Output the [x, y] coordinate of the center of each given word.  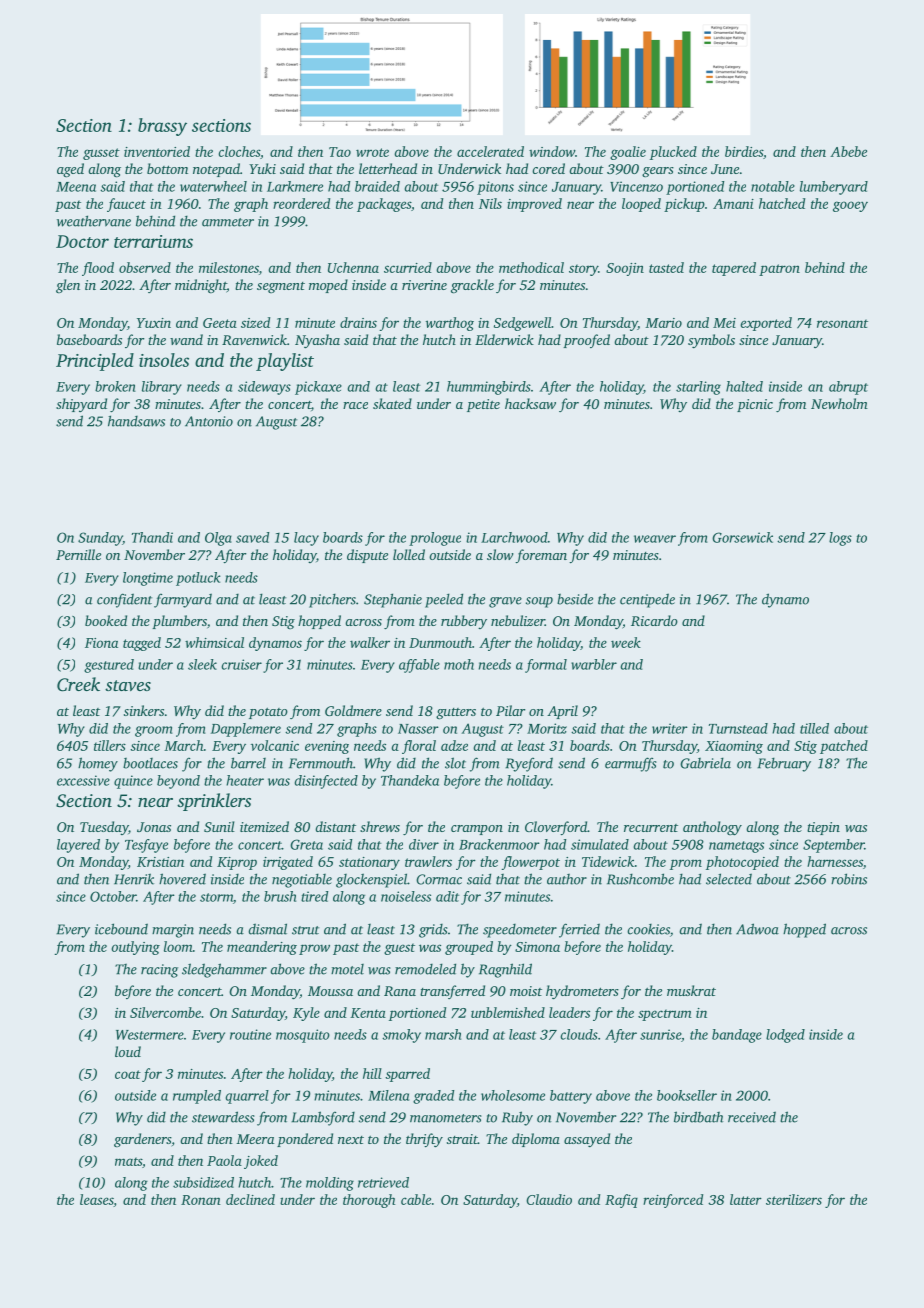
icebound [121, 929]
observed [145, 267]
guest [399, 949]
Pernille [78, 554]
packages [384, 205]
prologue [435, 539]
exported [766, 324]
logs [840, 539]
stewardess [223, 1117]
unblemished [508, 1012]
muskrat [691, 990]
